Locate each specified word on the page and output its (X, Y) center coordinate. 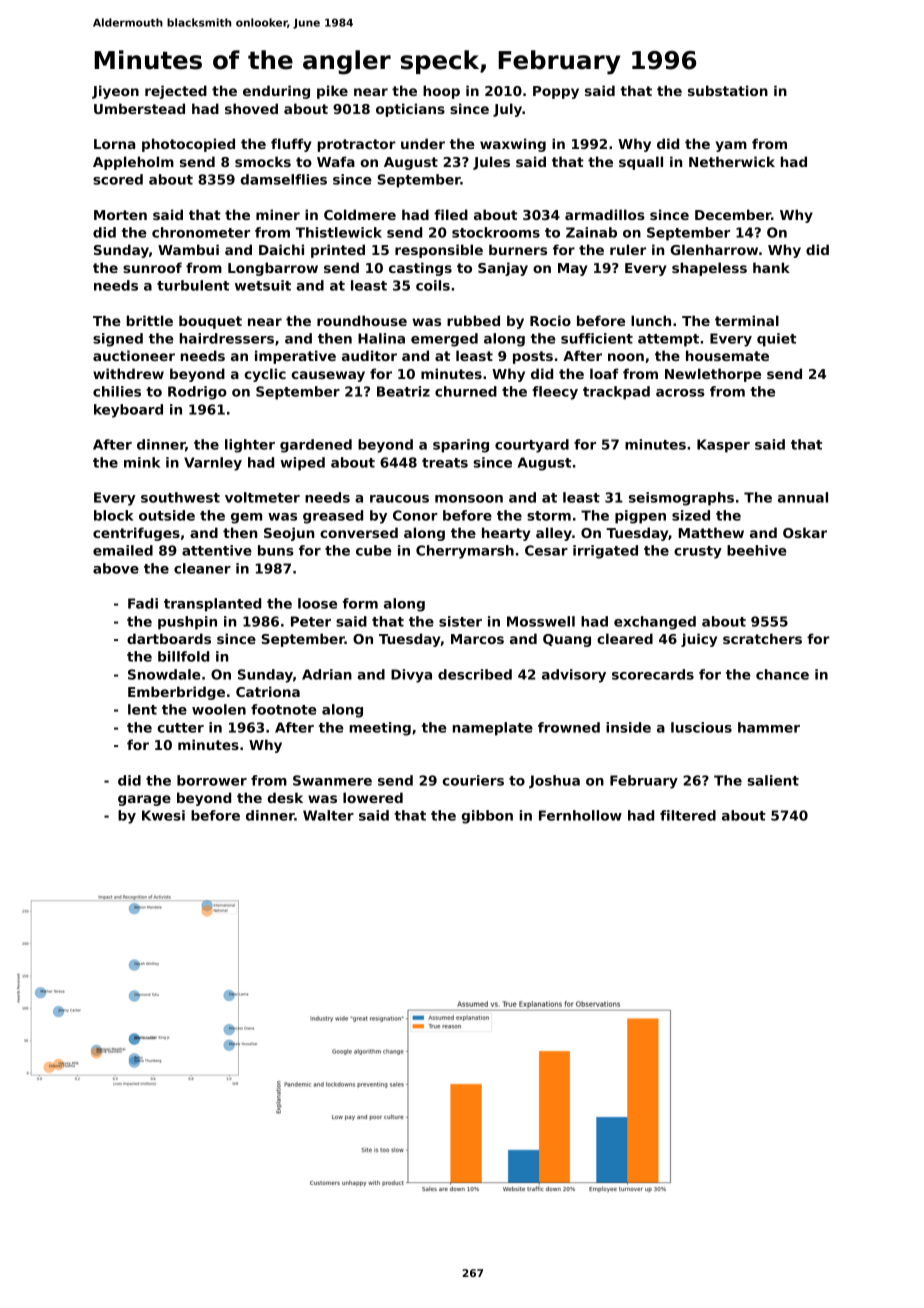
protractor (357, 145)
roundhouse (362, 320)
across (680, 393)
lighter (250, 446)
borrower (212, 780)
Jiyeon (115, 92)
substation (728, 90)
